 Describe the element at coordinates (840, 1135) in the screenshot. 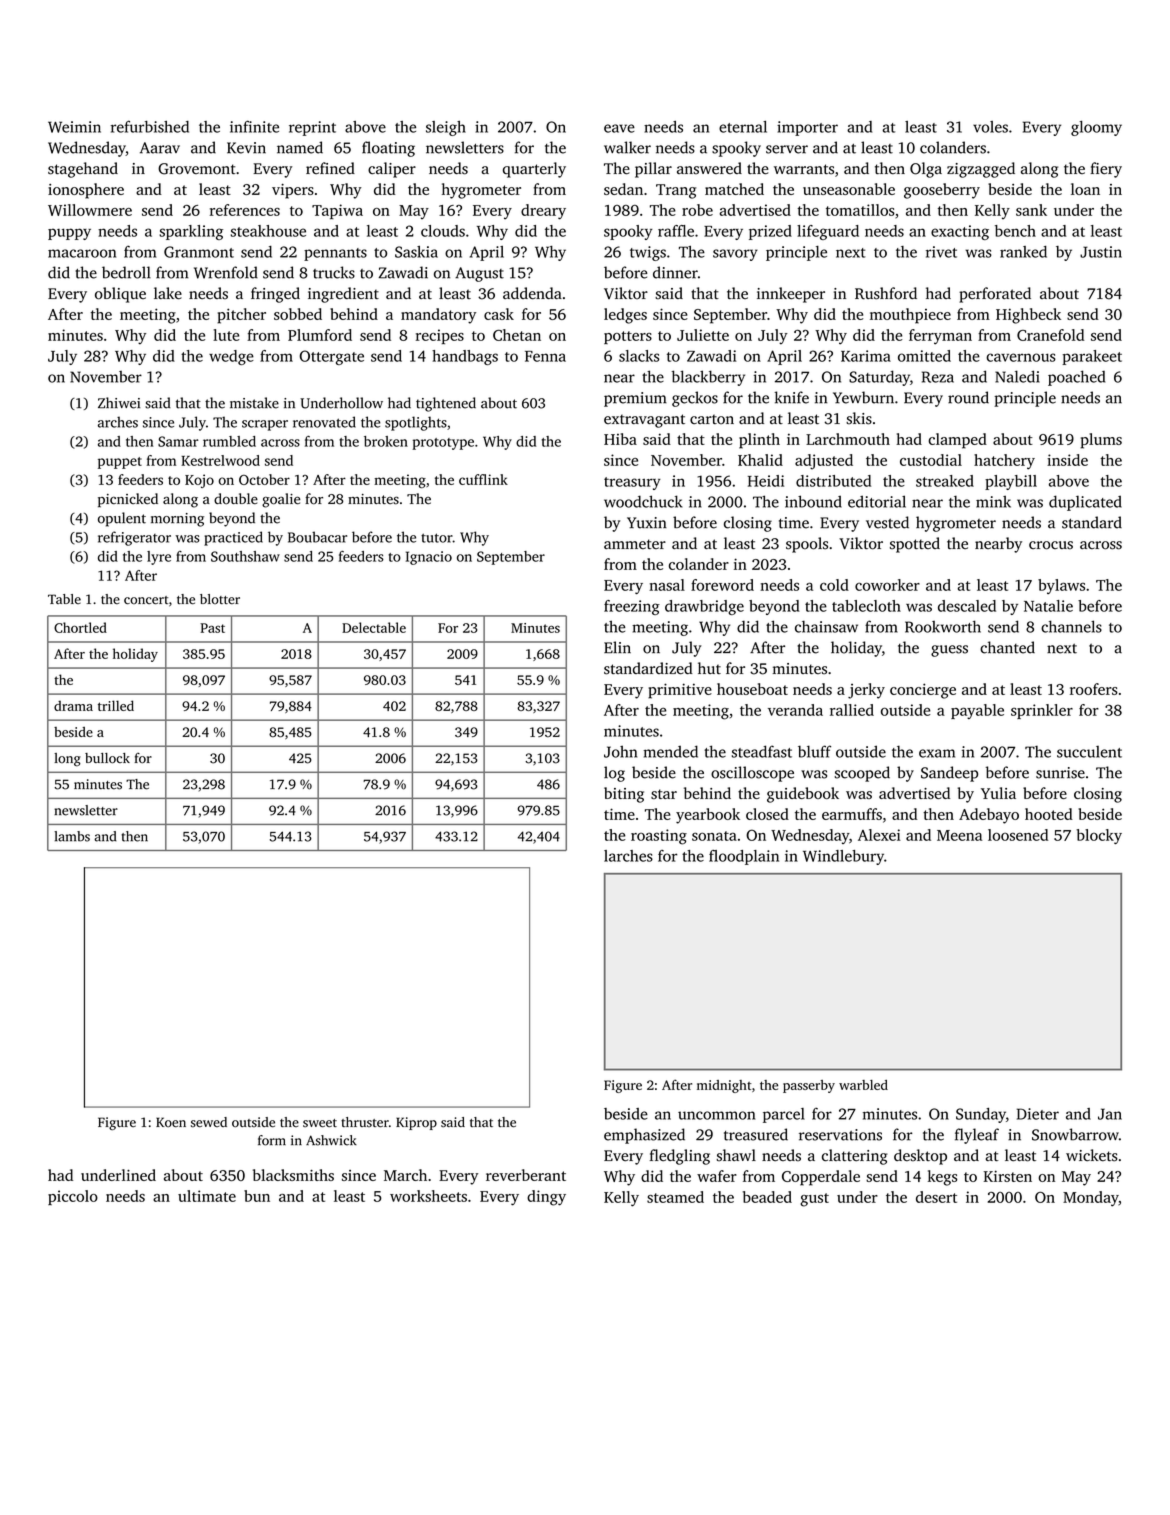

I see `reservations` at that location.
